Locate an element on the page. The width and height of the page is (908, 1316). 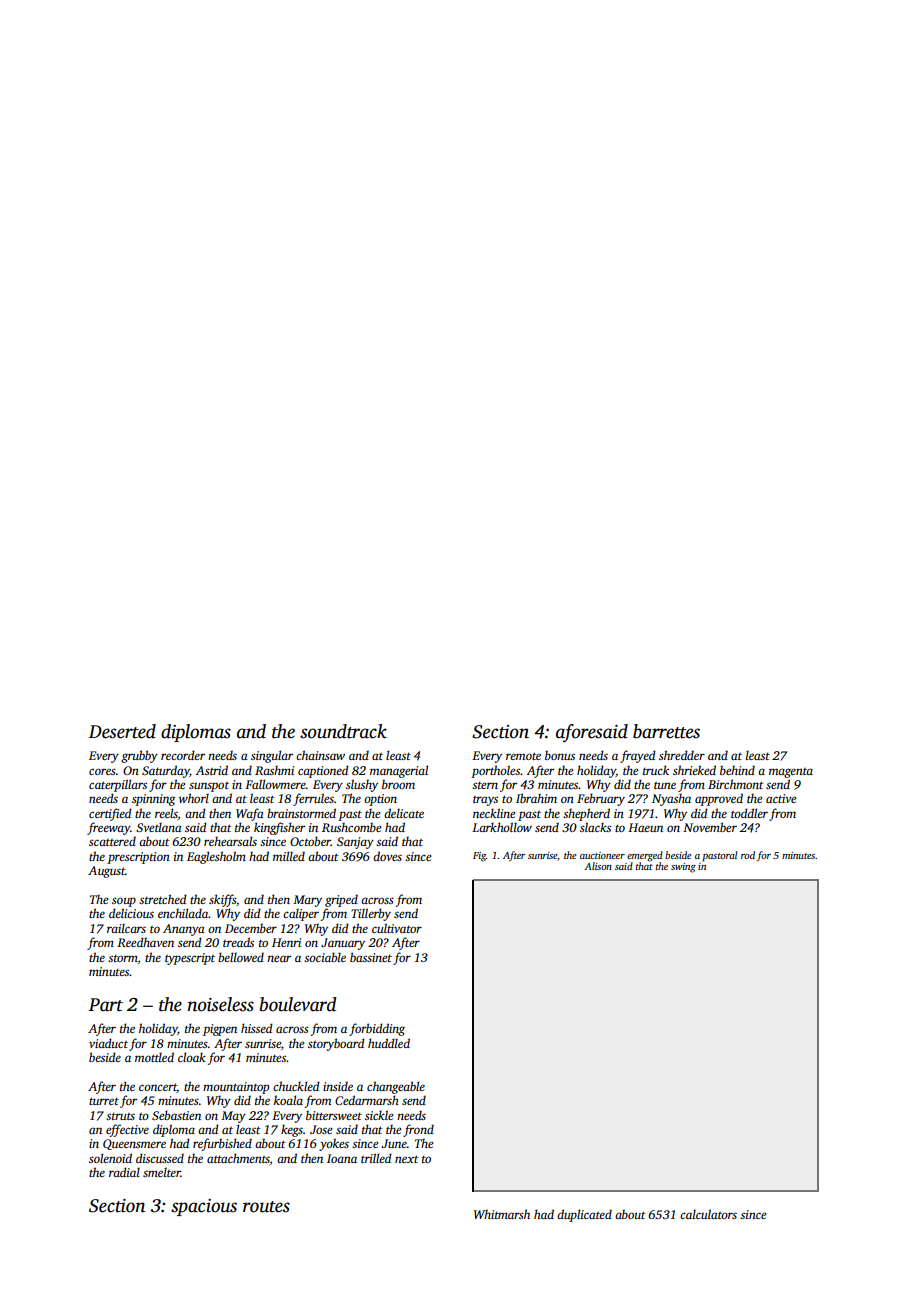
duplicated is located at coordinates (584, 1215).
